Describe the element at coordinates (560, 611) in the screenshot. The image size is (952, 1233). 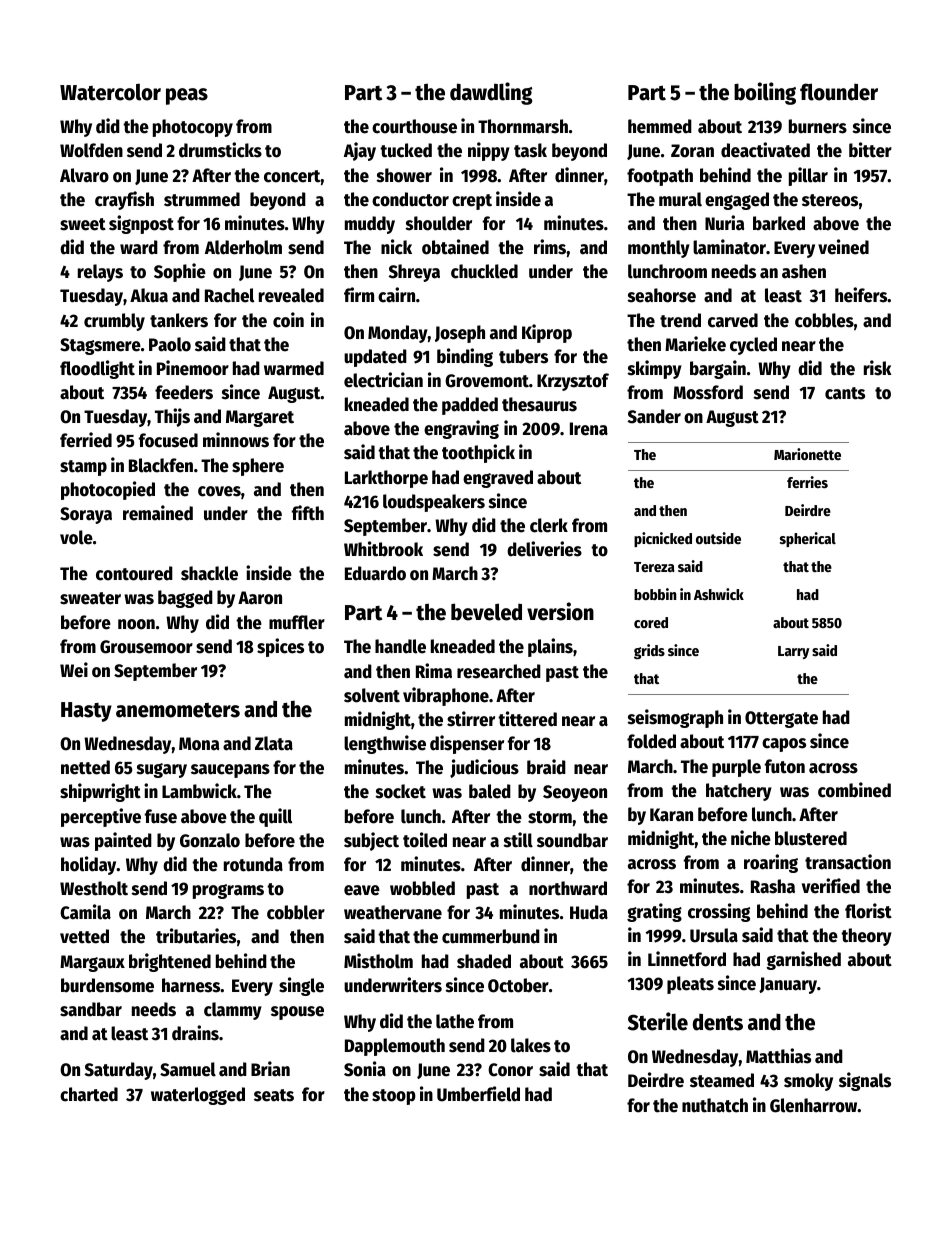
I see `version` at that location.
